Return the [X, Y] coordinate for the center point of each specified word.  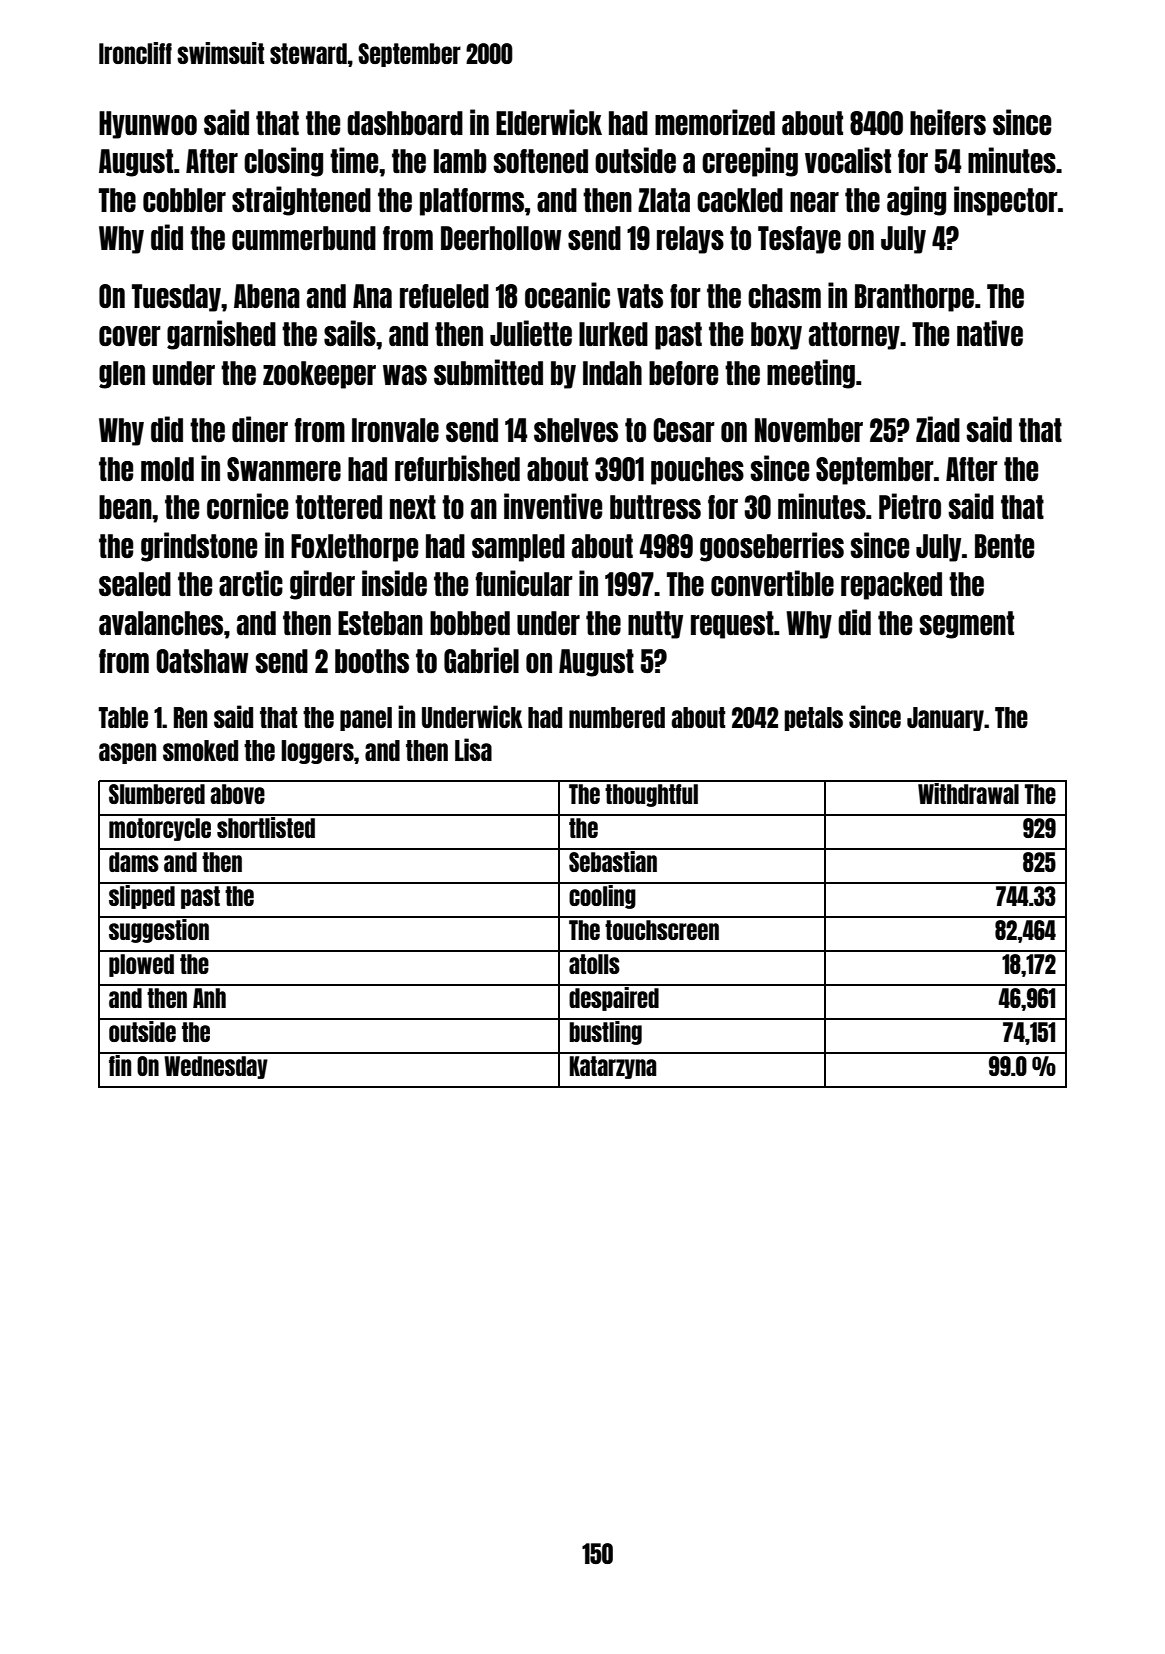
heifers [948, 122]
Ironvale [395, 430]
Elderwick [549, 122]
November [809, 430]
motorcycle [160, 829]
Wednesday [216, 1067]
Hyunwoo [148, 125]
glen [122, 375]
